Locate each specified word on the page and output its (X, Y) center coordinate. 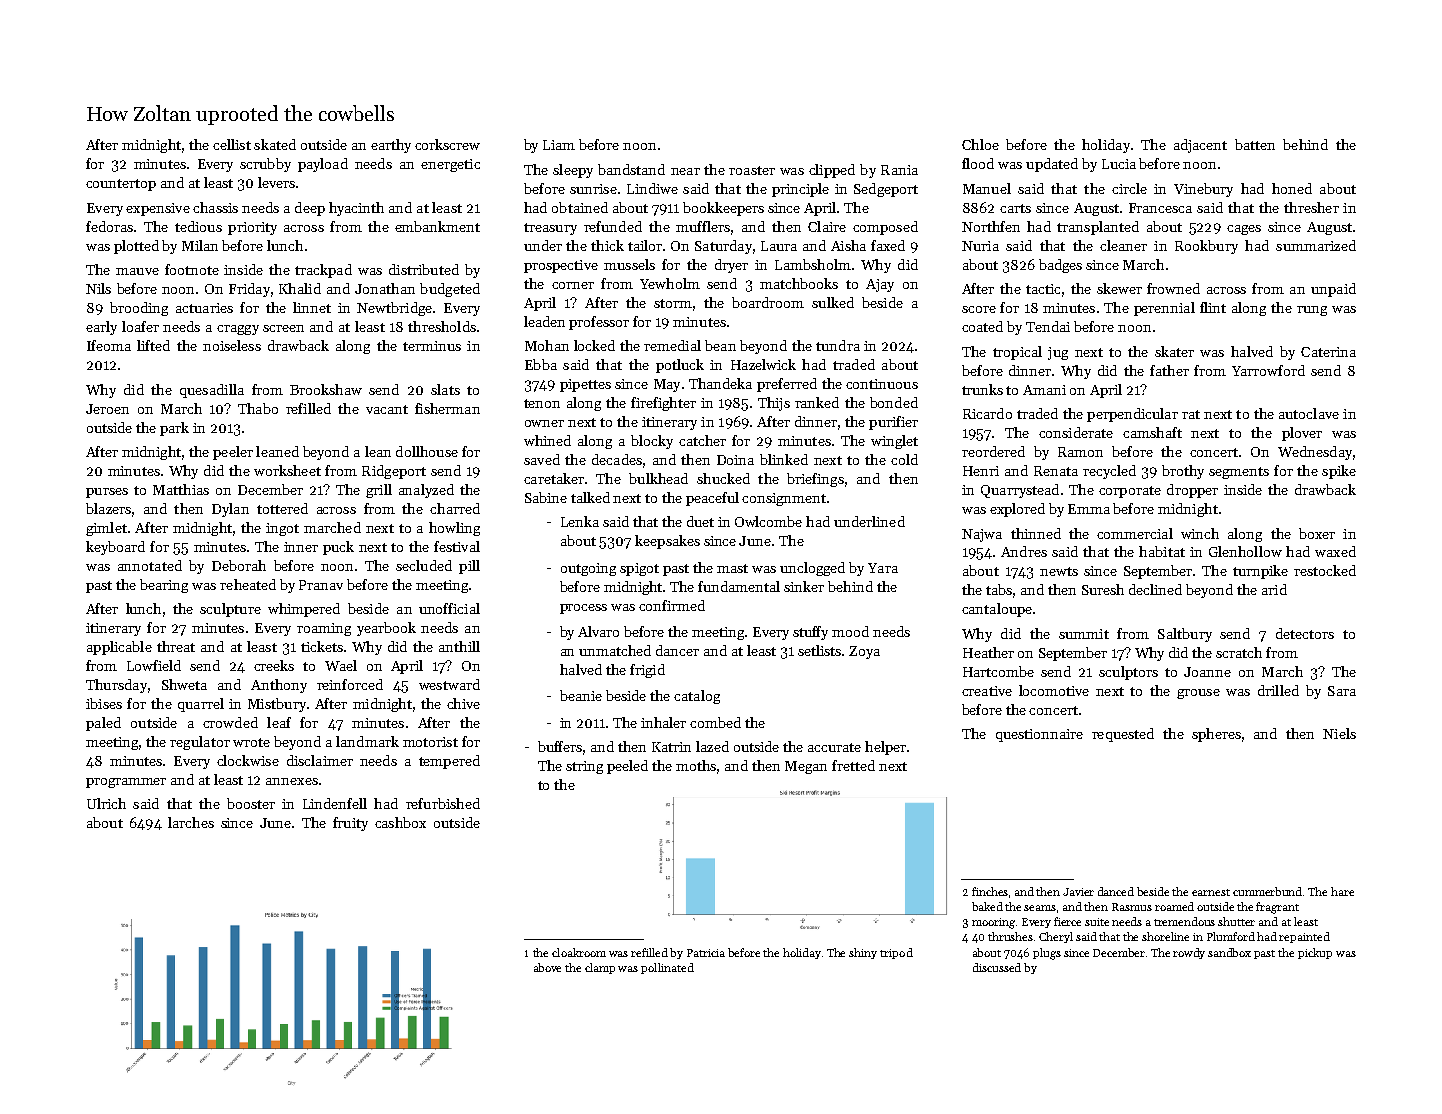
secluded (424, 565)
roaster (752, 170)
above (547, 967)
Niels (1339, 733)
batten (1255, 144)
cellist (232, 144)
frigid (647, 671)
